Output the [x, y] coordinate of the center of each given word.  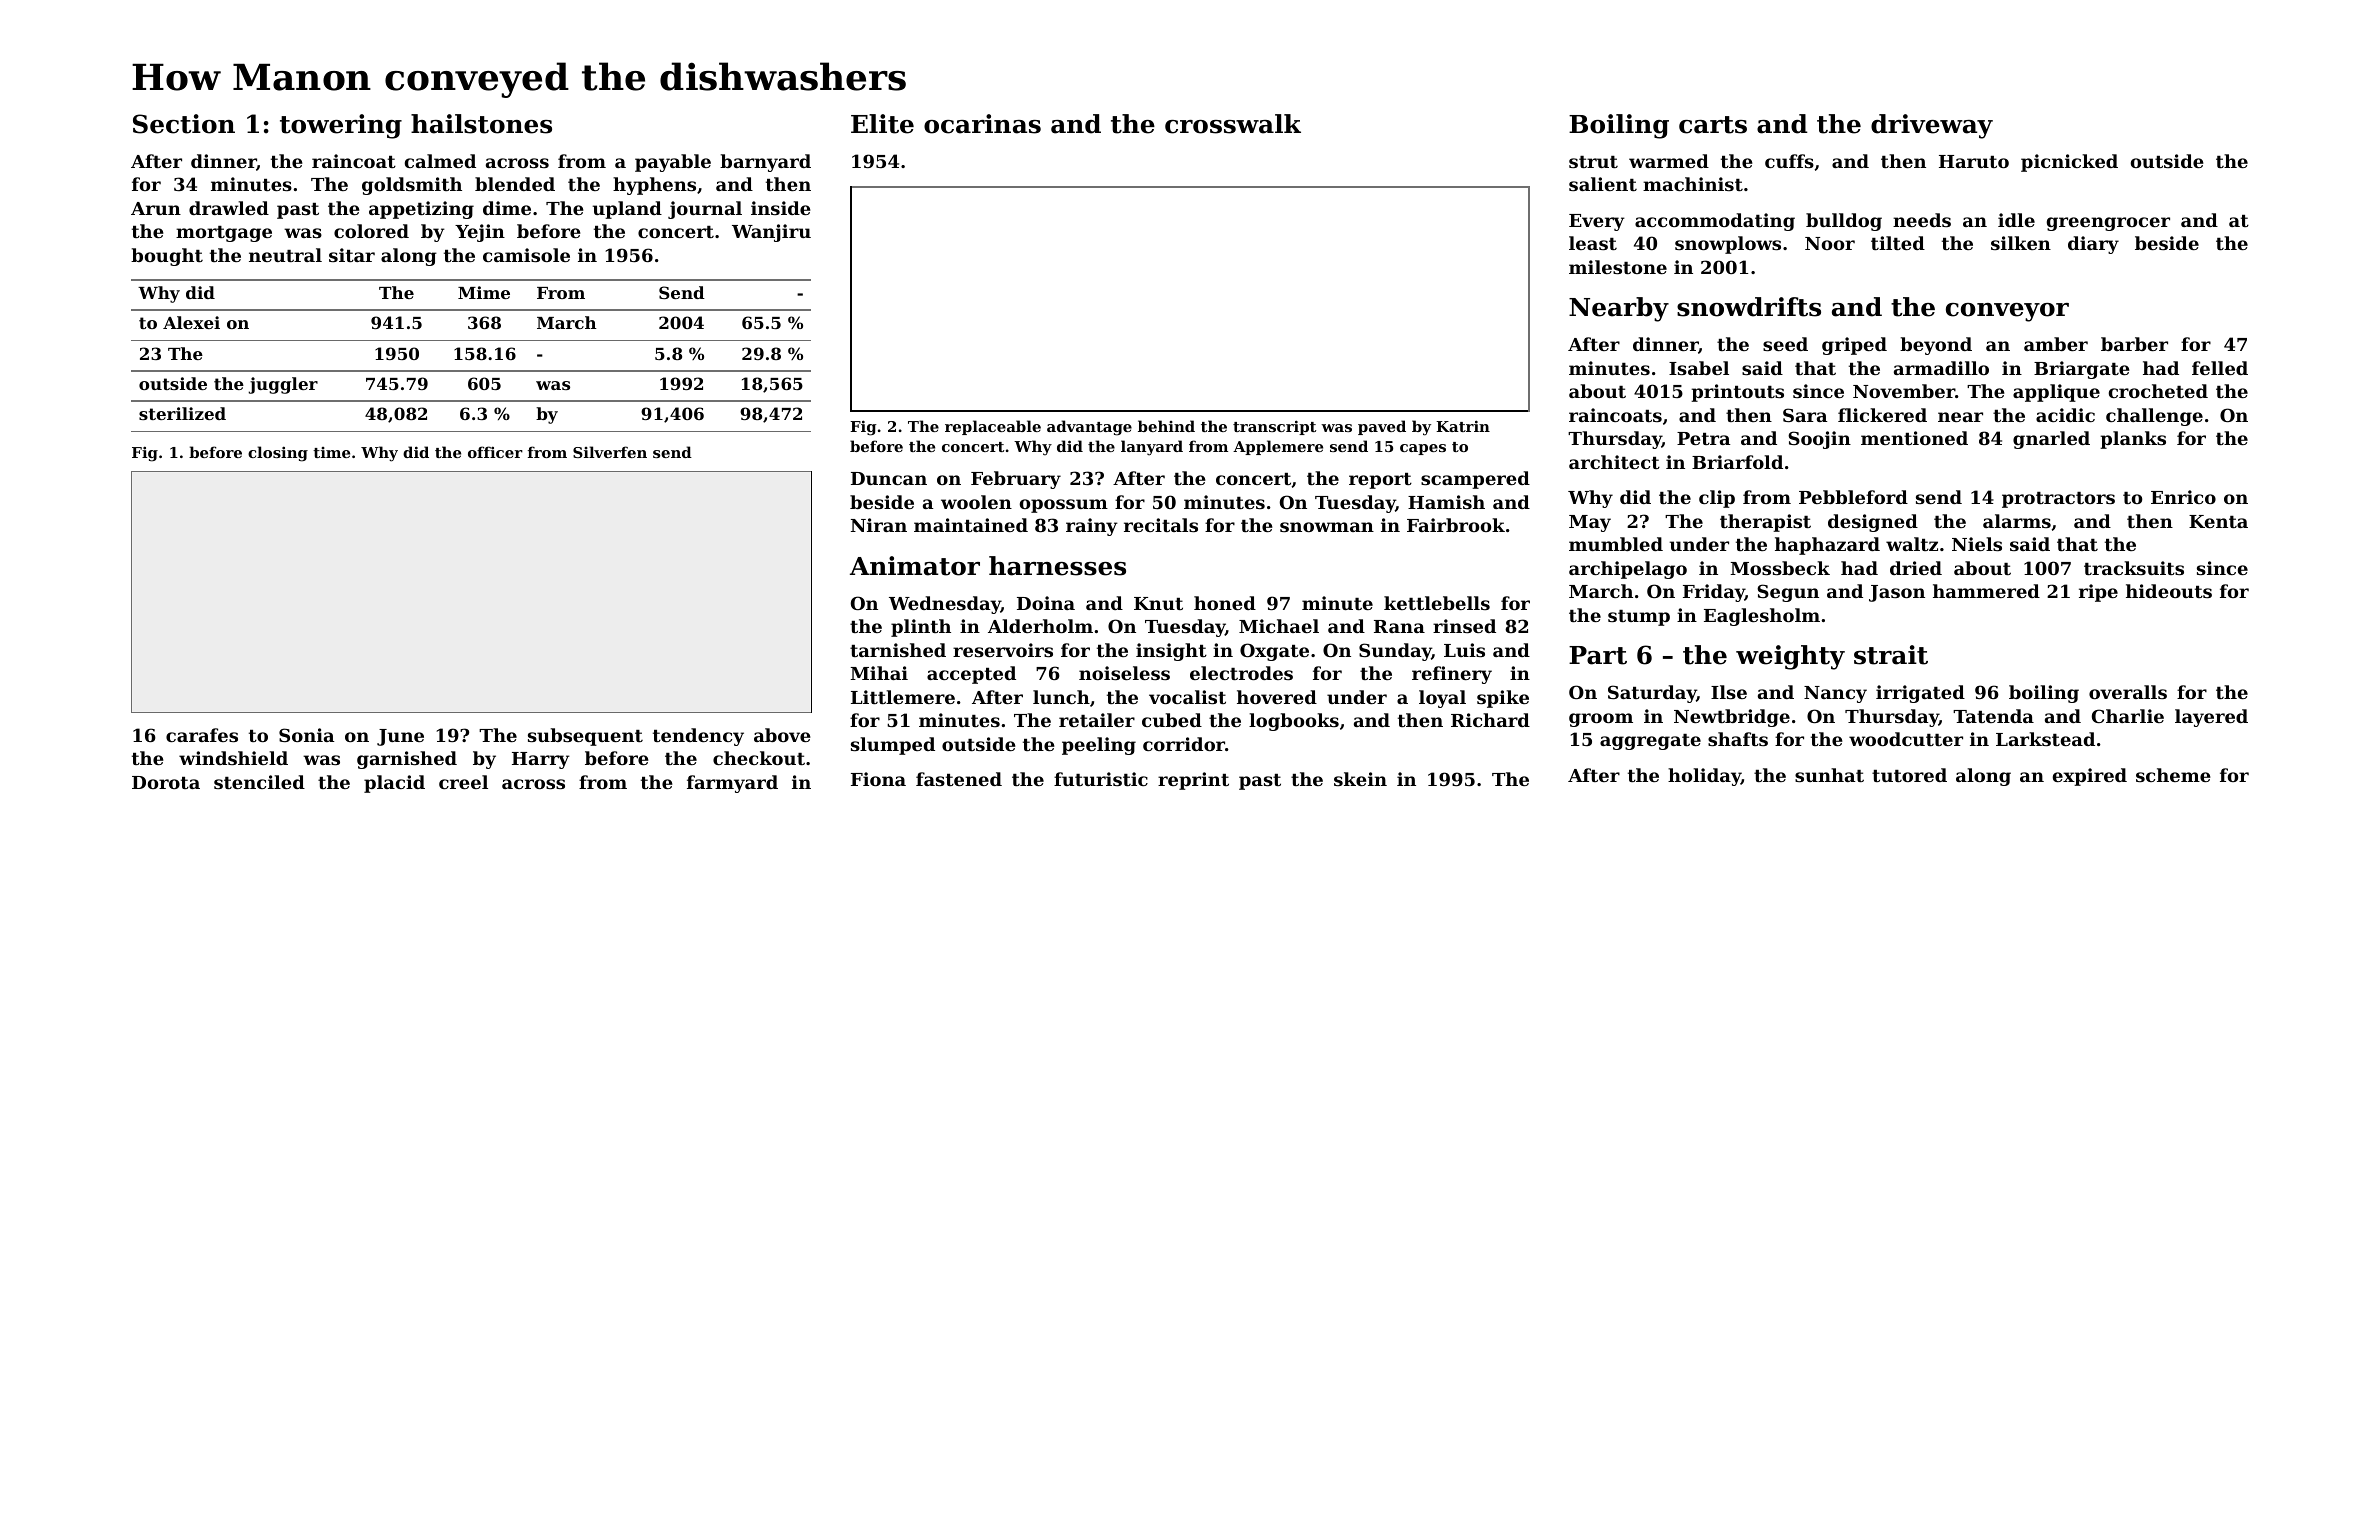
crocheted [2158, 391]
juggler [283, 385]
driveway [1932, 126]
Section [184, 124]
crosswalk [1233, 124]
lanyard [1152, 448]
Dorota [166, 782]
